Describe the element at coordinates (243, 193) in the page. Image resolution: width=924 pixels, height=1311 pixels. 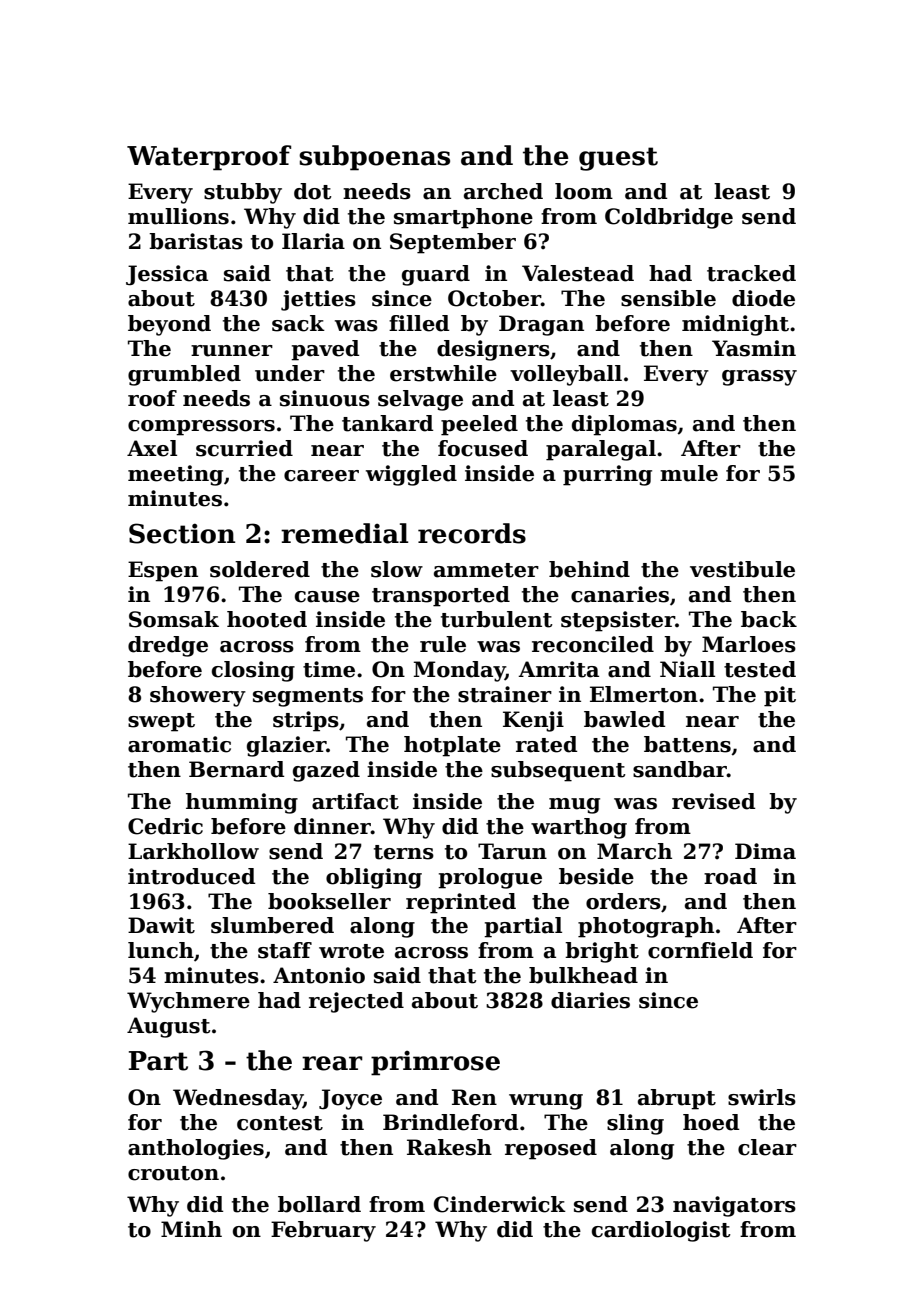
I see `stubby` at that location.
